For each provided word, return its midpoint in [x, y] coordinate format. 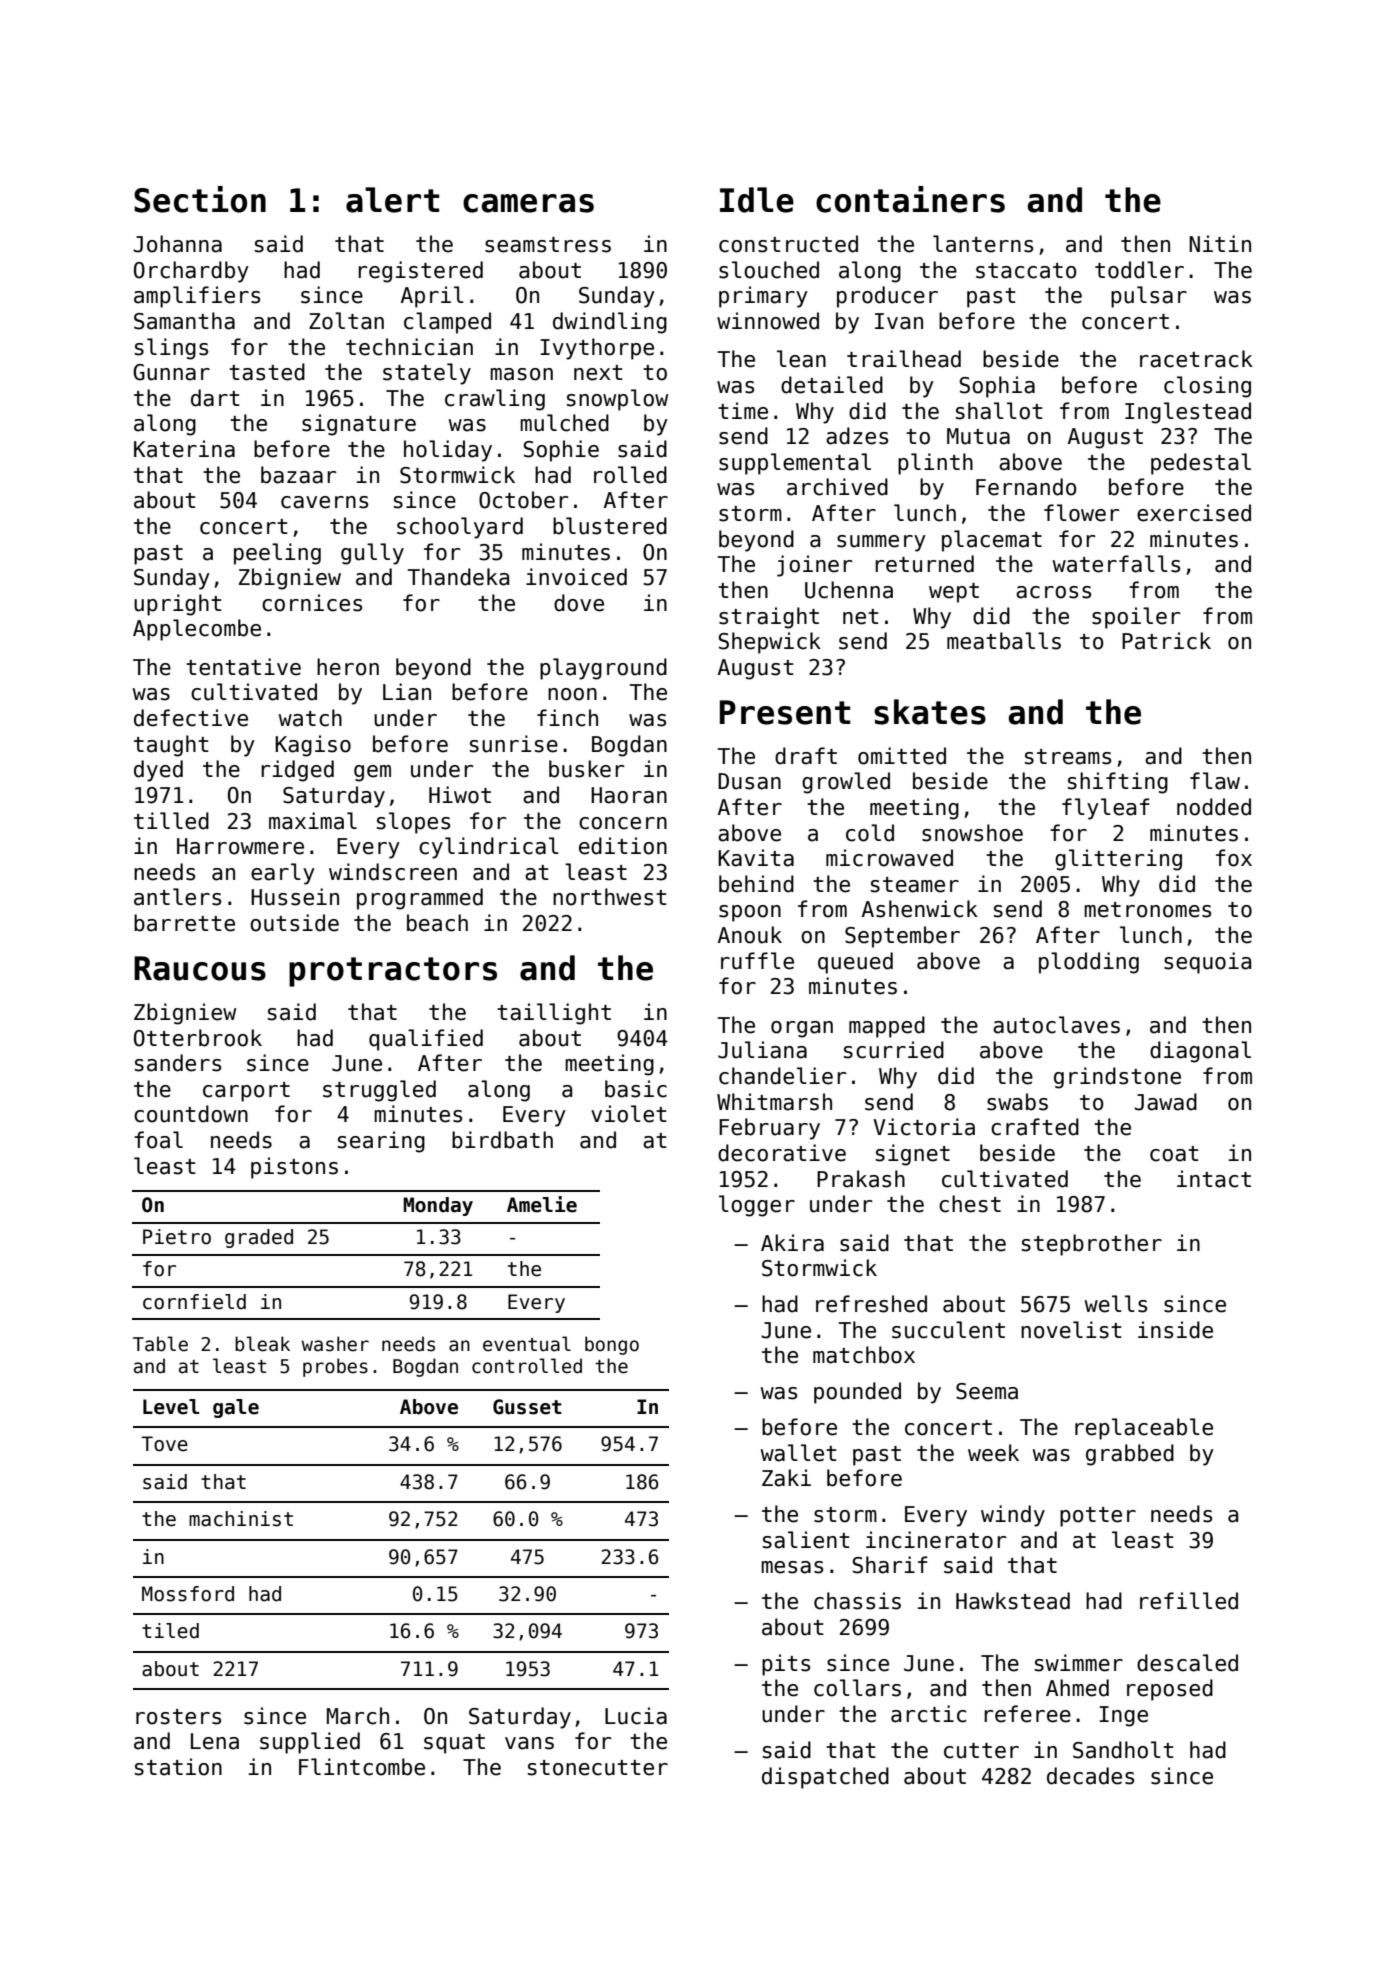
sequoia [1207, 963]
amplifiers [197, 297]
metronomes [1147, 910]
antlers [177, 897]
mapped [887, 1027]
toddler [1139, 270]
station [178, 1767]
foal [158, 1140]
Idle [757, 200]
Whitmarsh [774, 1102]
